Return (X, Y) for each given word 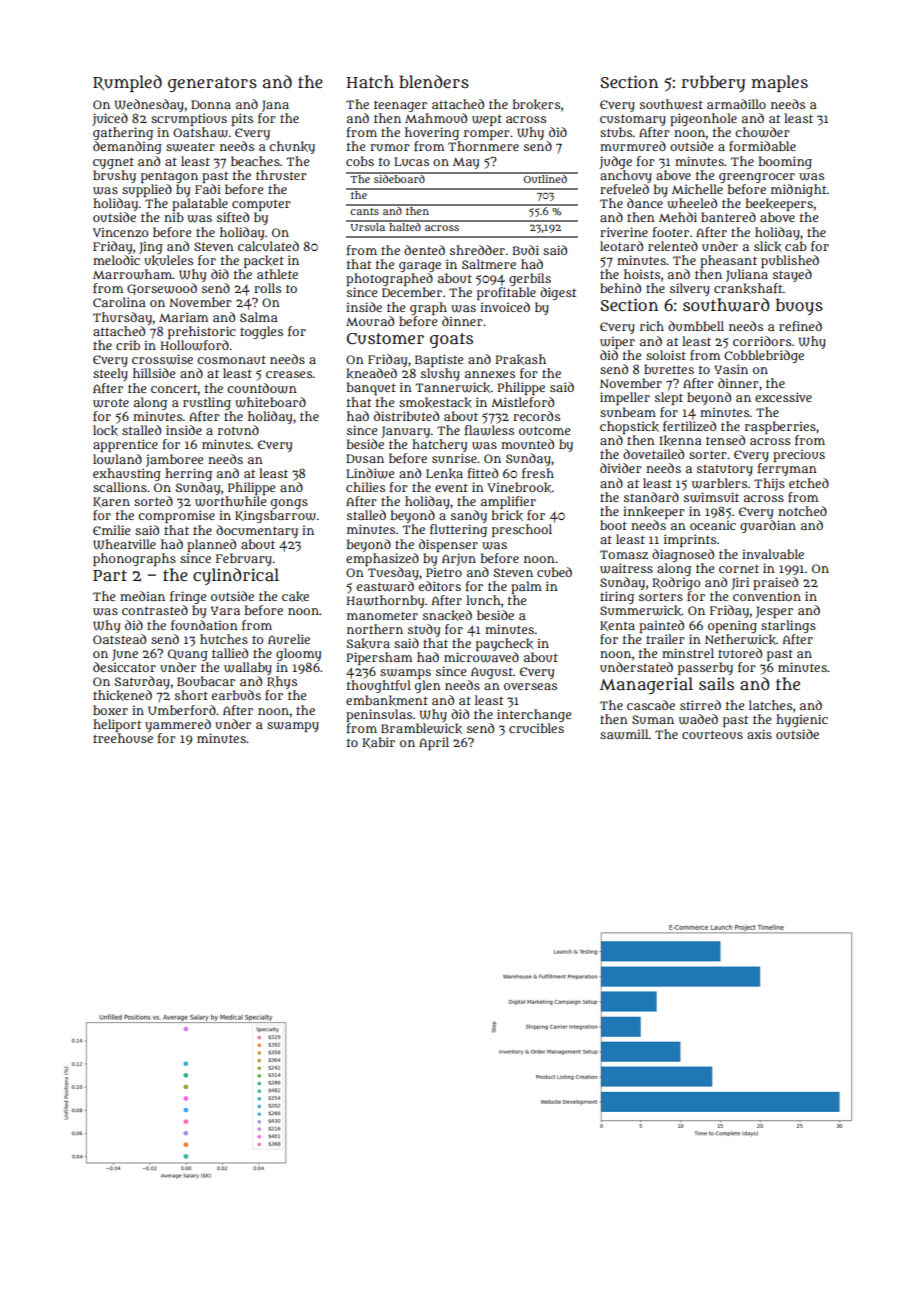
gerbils (530, 279)
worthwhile (230, 501)
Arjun (459, 559)
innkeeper (654, 512)
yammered (178, 725)
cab (796, 246)
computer (261, 205)
